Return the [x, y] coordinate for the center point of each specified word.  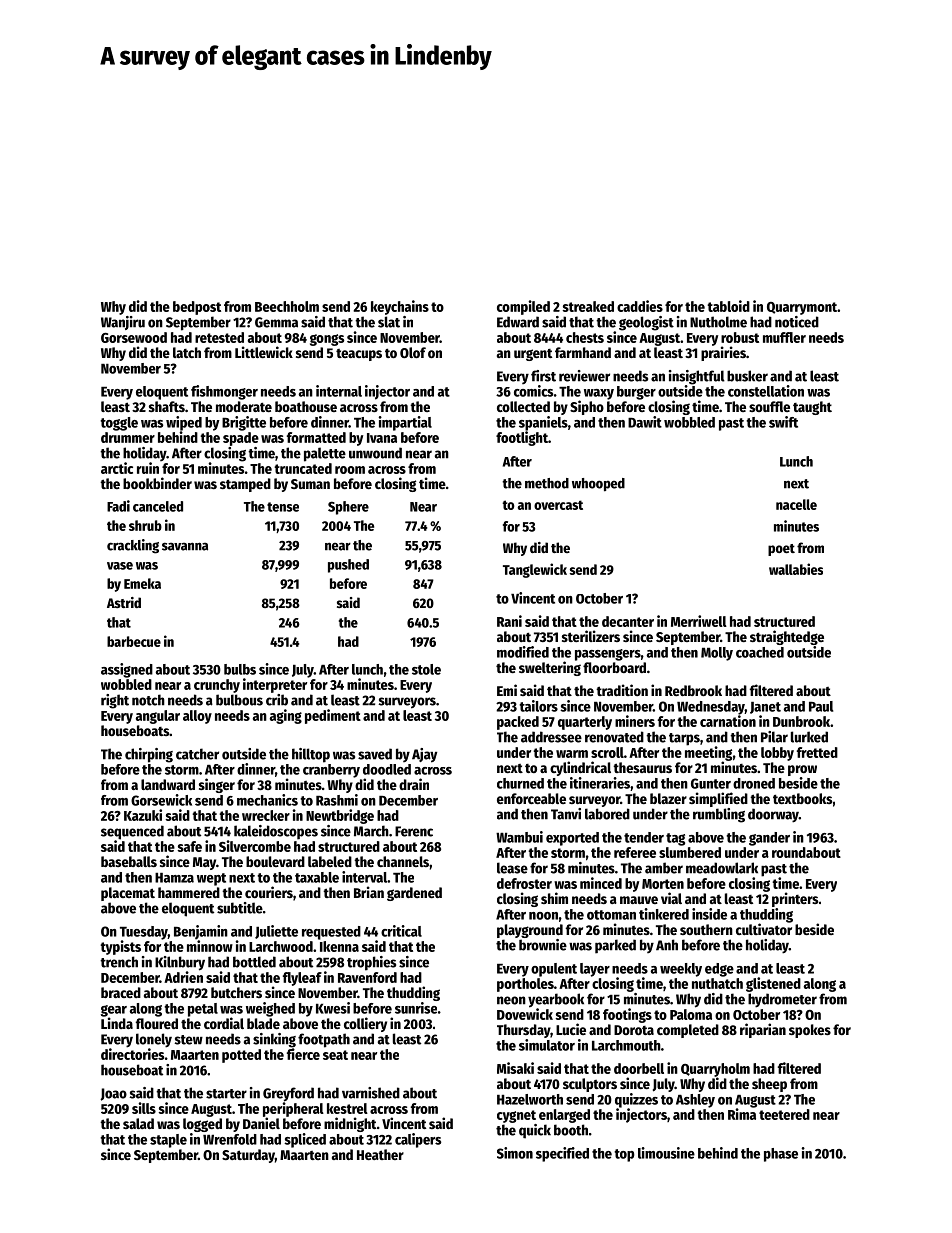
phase [781, 1155]
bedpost [197, 308]
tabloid [728, 306]
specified [562, 1154]
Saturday [248, 1156]
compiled [523, 307]
